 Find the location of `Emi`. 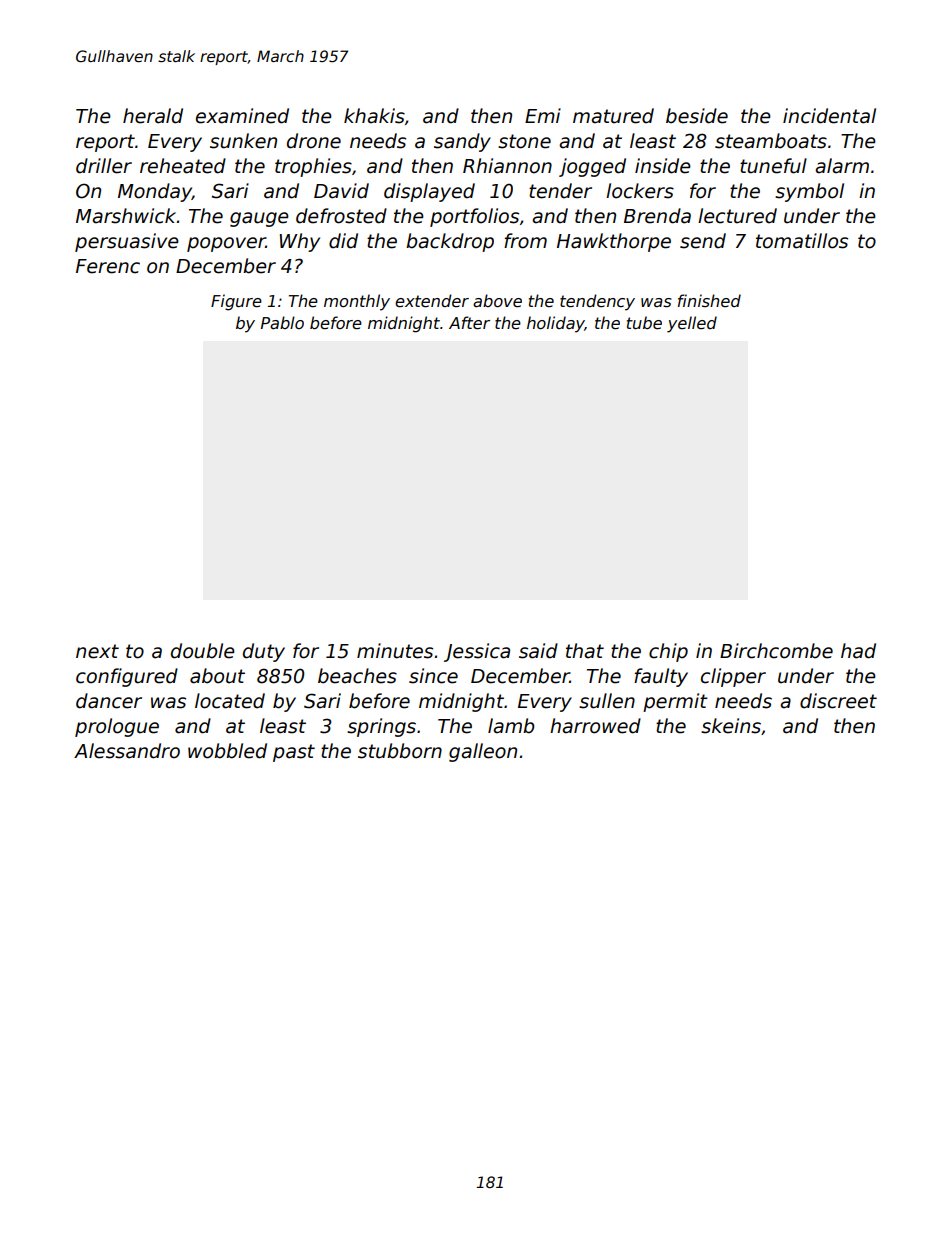

Emi is located at coordinates (543, 115).
